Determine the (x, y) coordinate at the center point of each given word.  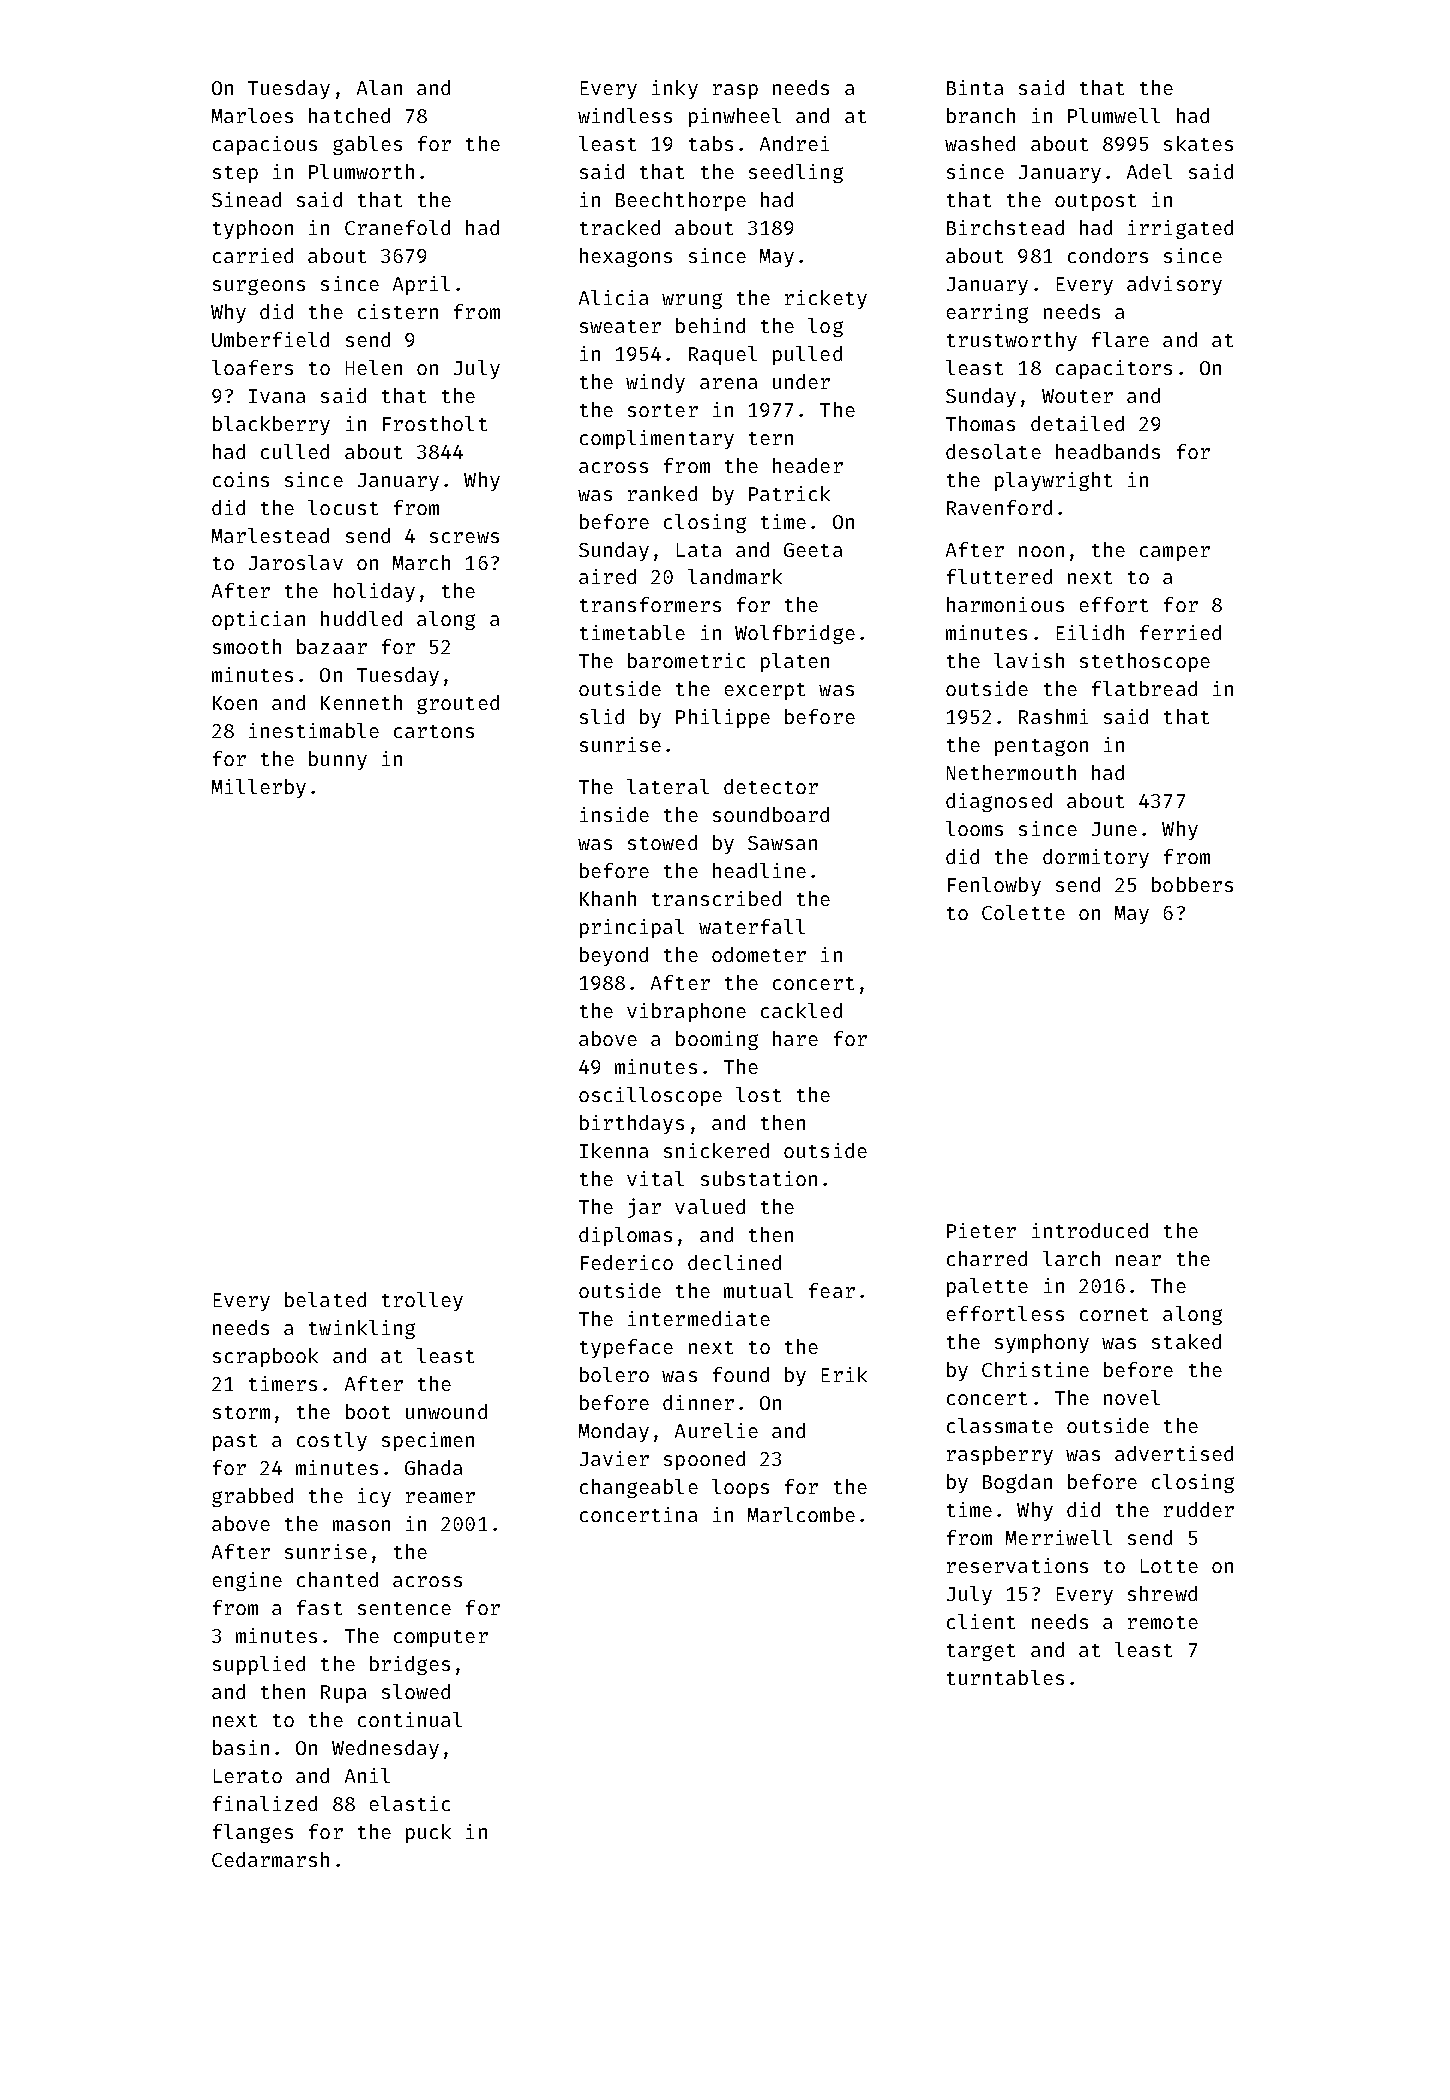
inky (675, 89)
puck (428, 1833)
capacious (265, 145)
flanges (253, 1833)
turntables (1005, 1677)
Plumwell (1114, 115)
